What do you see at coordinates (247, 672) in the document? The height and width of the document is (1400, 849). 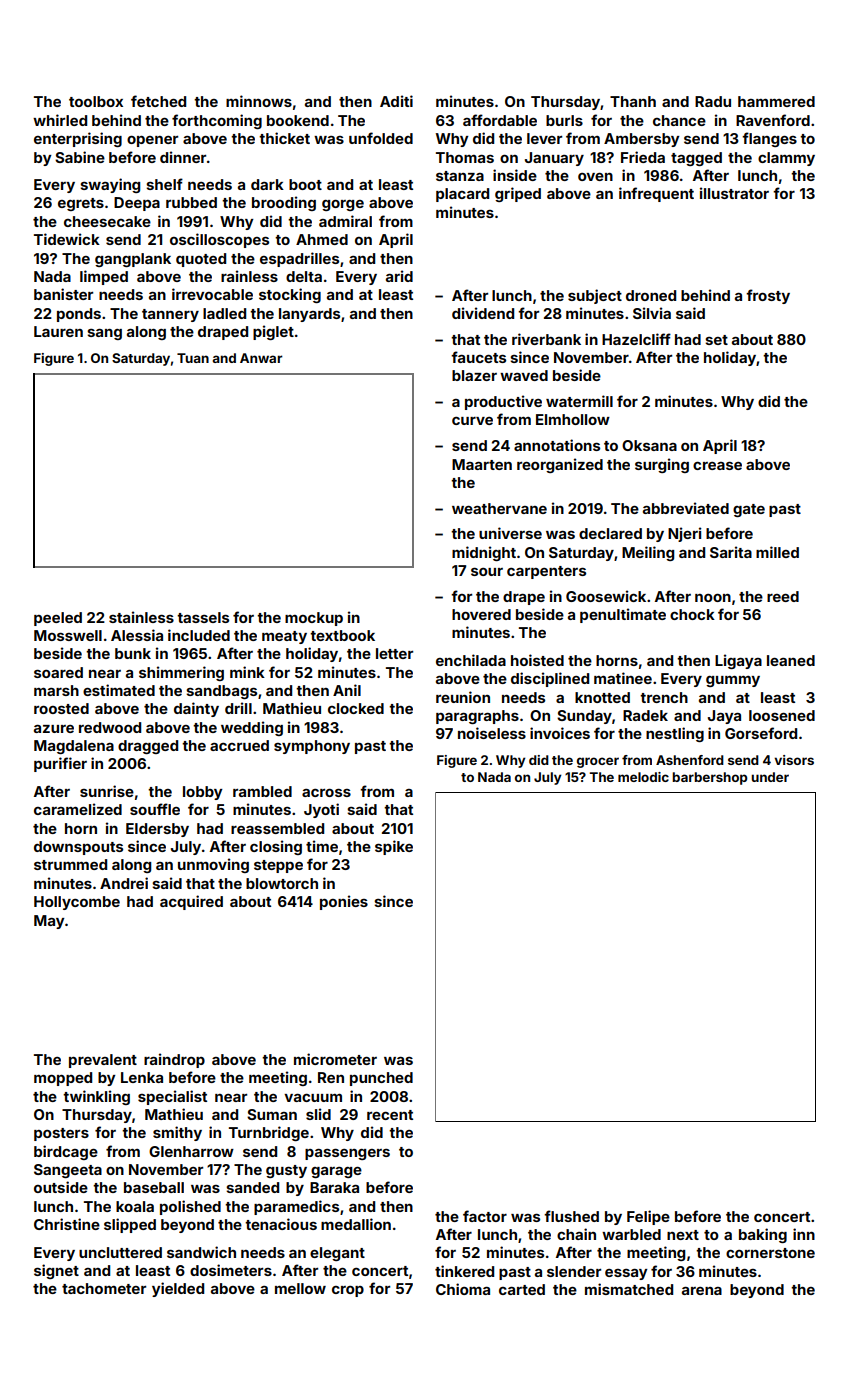 I see `mink` at bounding box center [247, 672].
